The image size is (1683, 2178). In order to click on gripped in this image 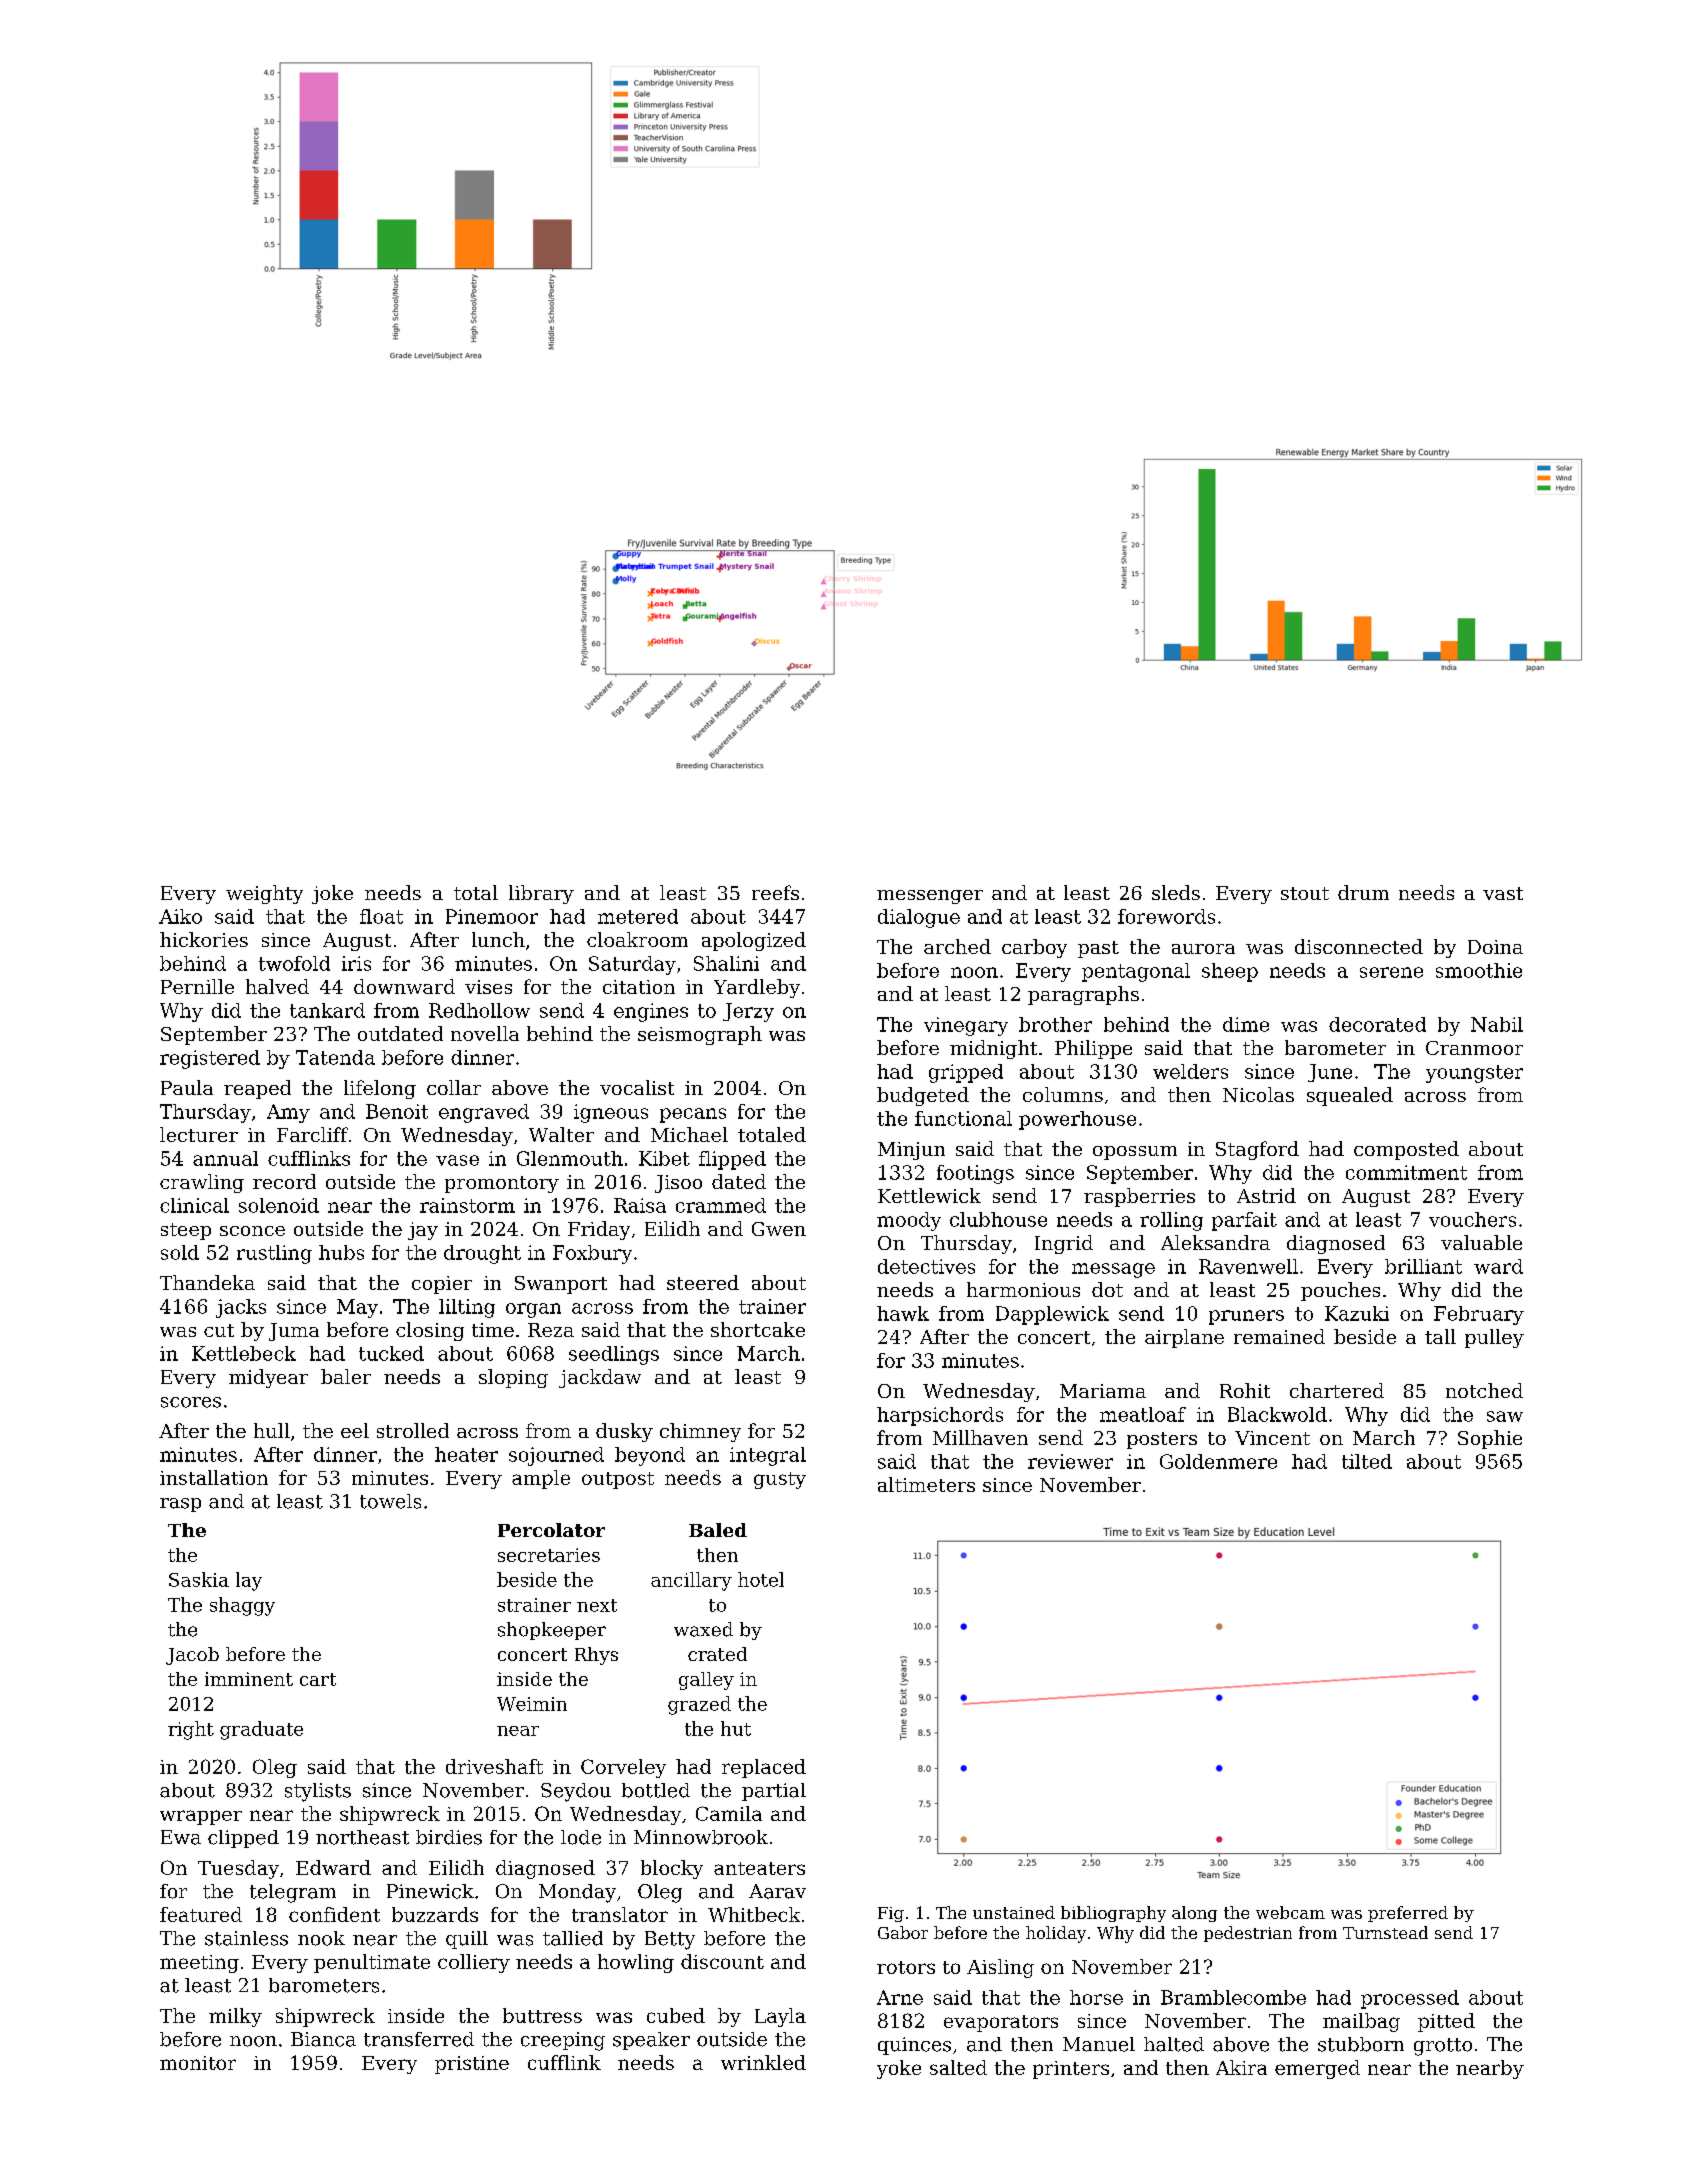, I will do `click(966, 1073)`.
